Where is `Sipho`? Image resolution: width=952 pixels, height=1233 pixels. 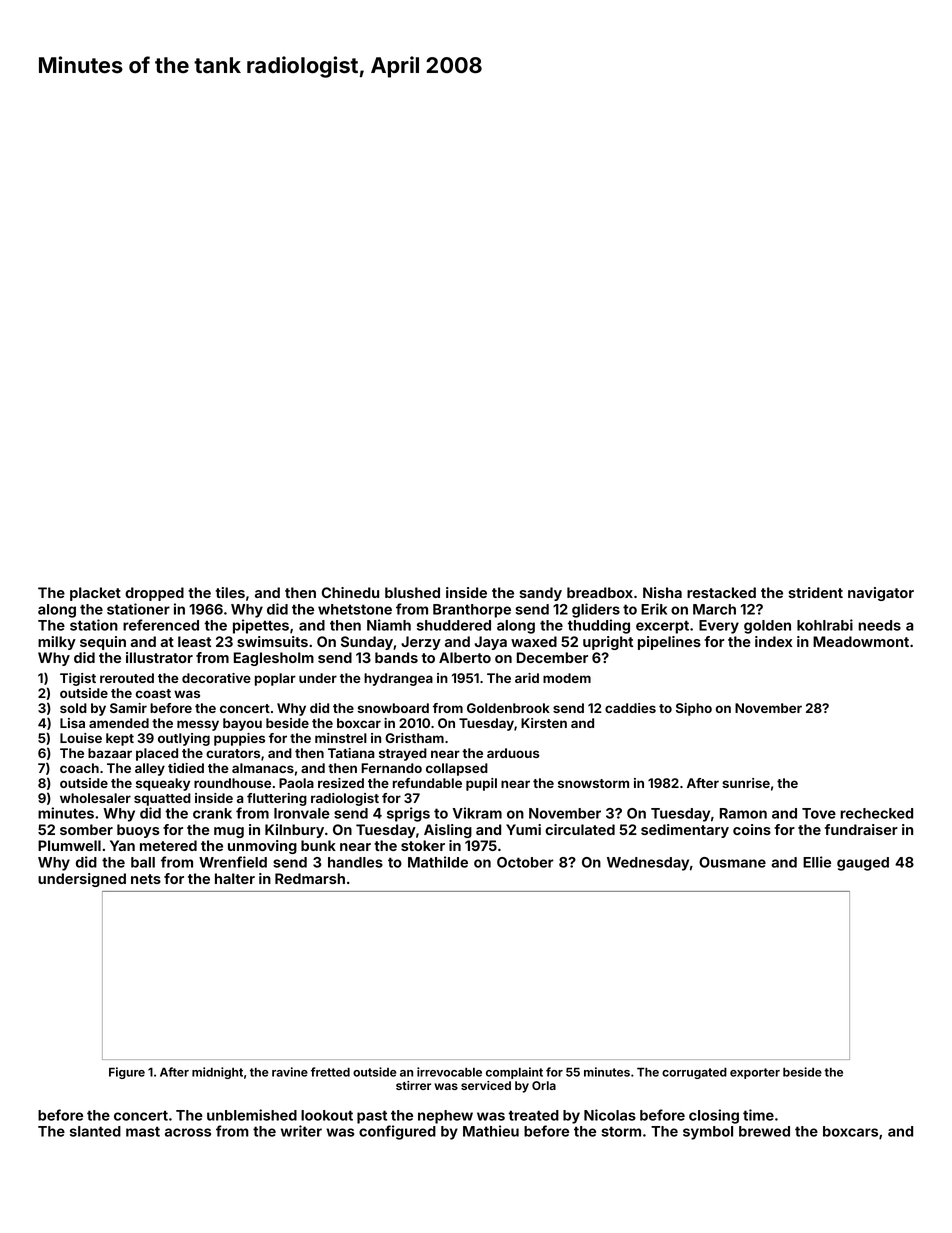 Sipho is located at coordinates (694, 709).
